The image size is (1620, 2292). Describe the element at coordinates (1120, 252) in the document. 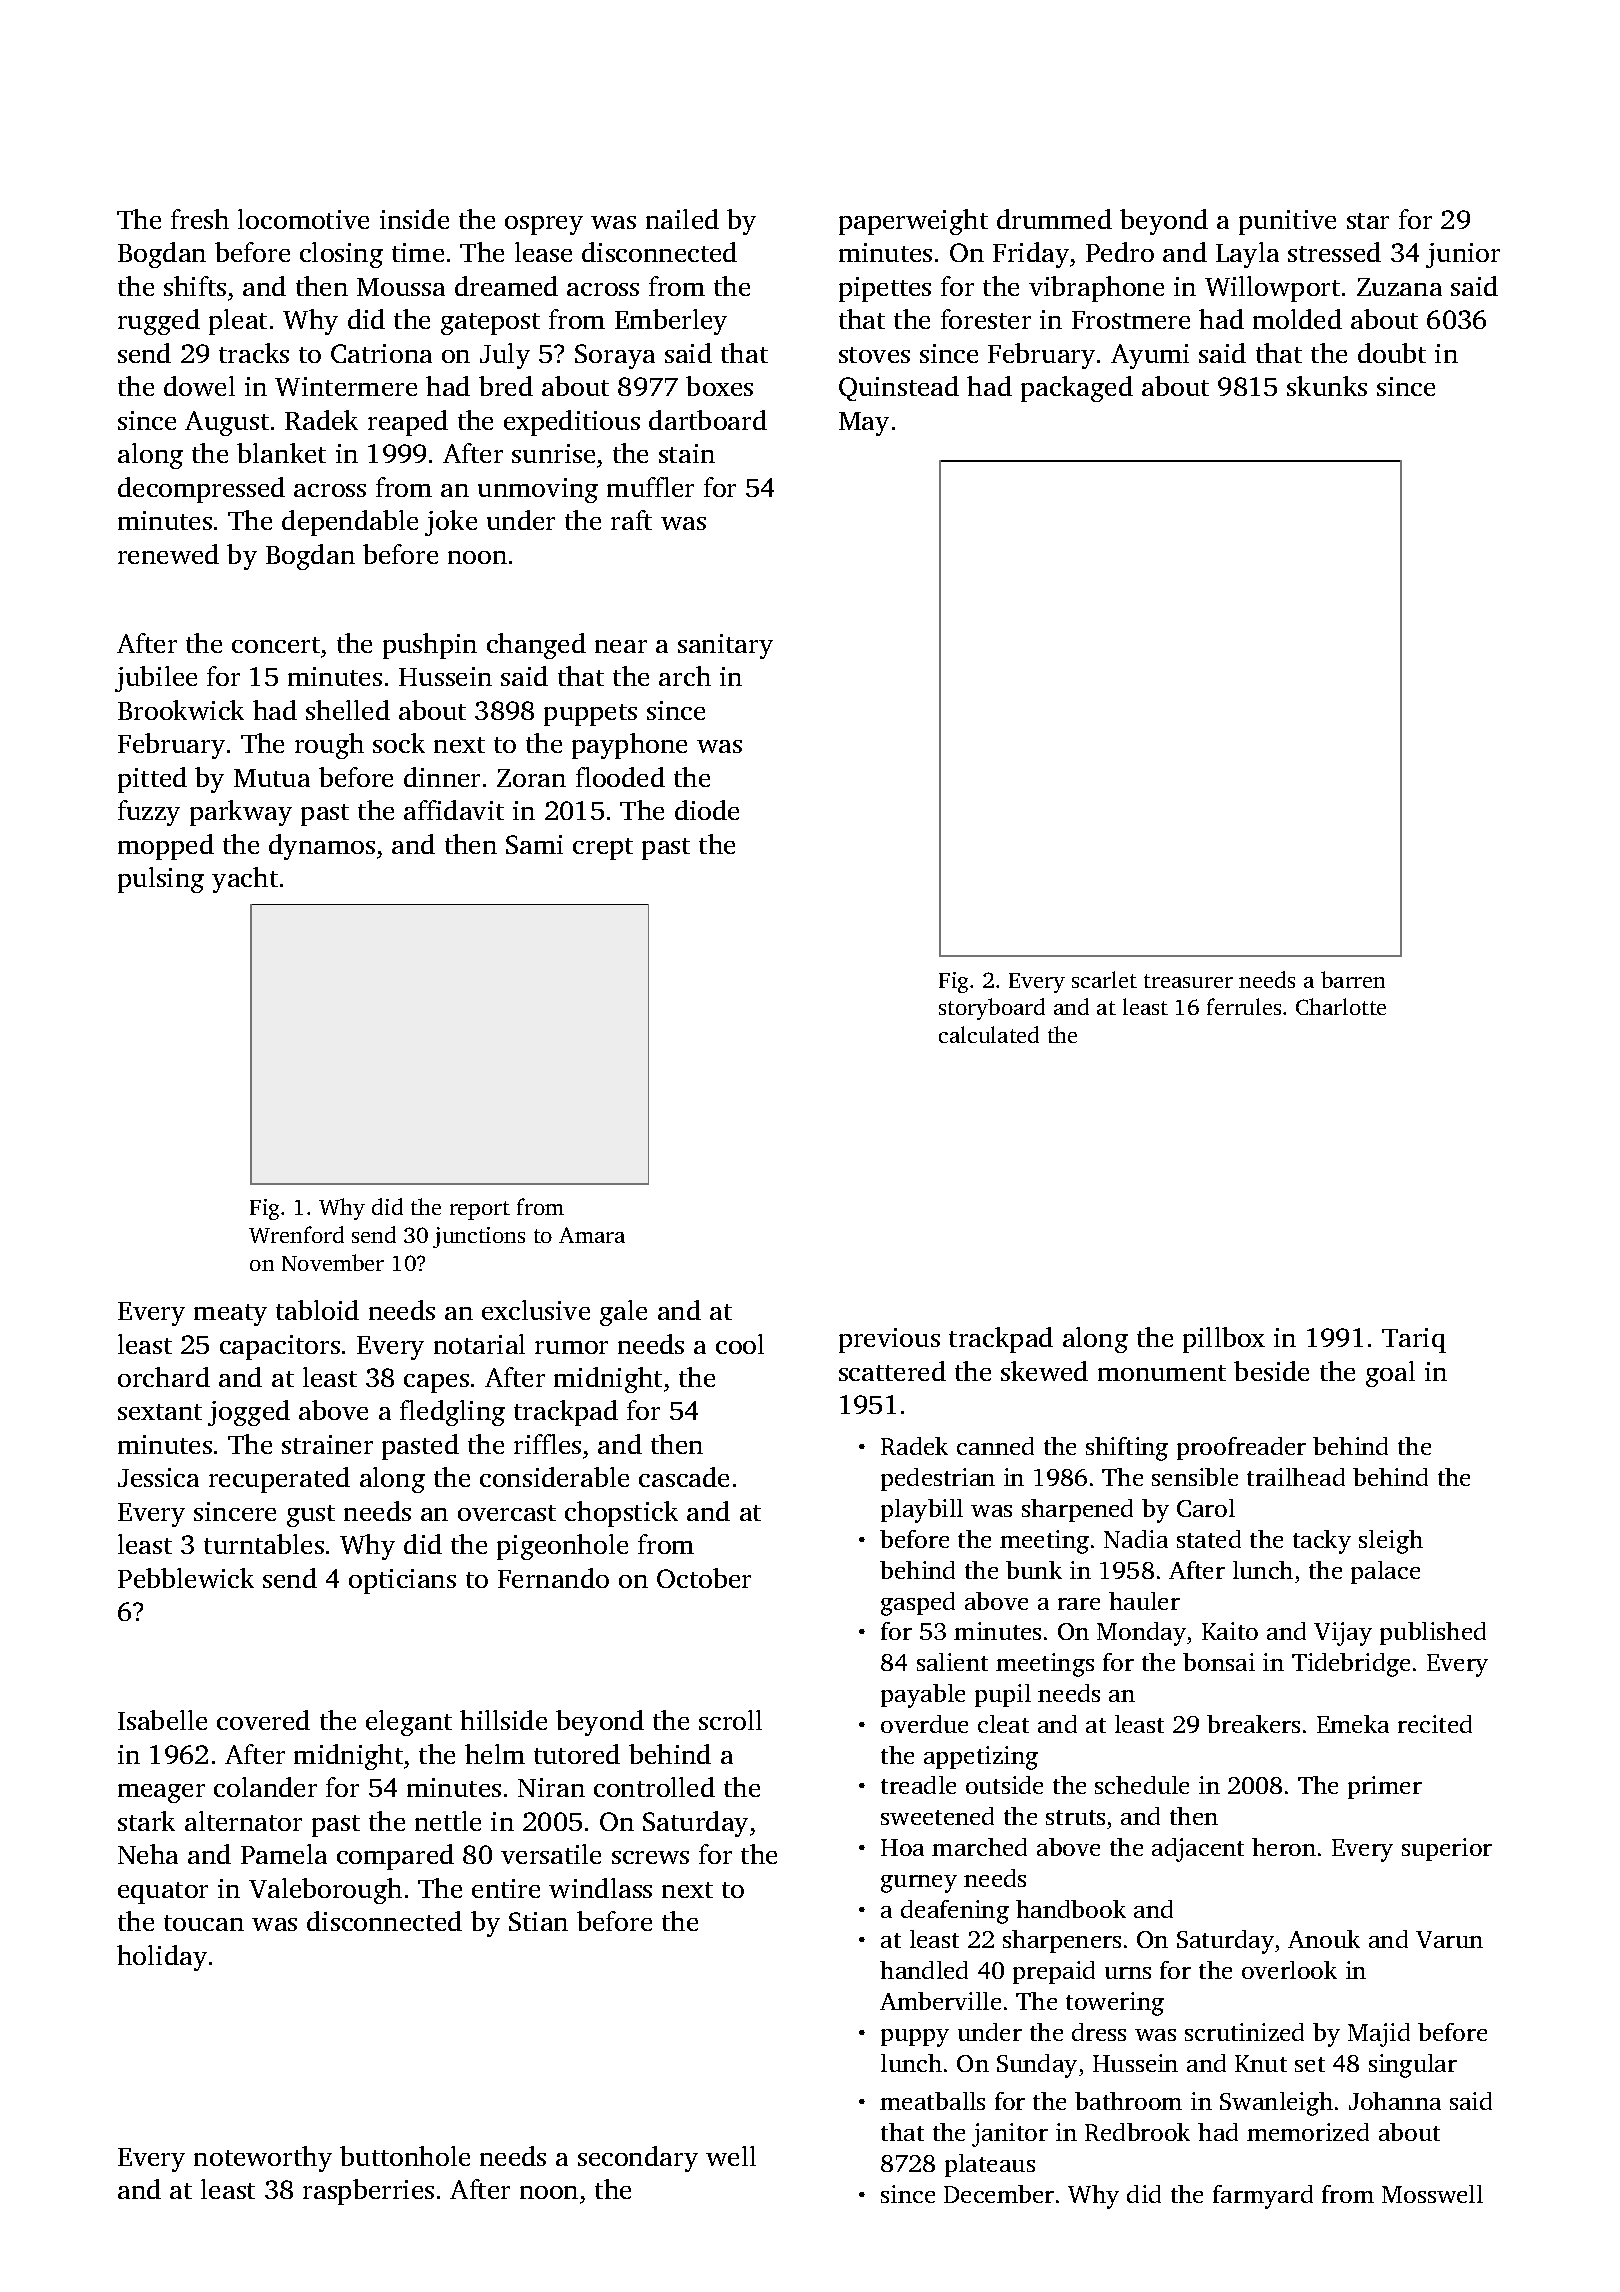

I see `Pedro` at that location.
